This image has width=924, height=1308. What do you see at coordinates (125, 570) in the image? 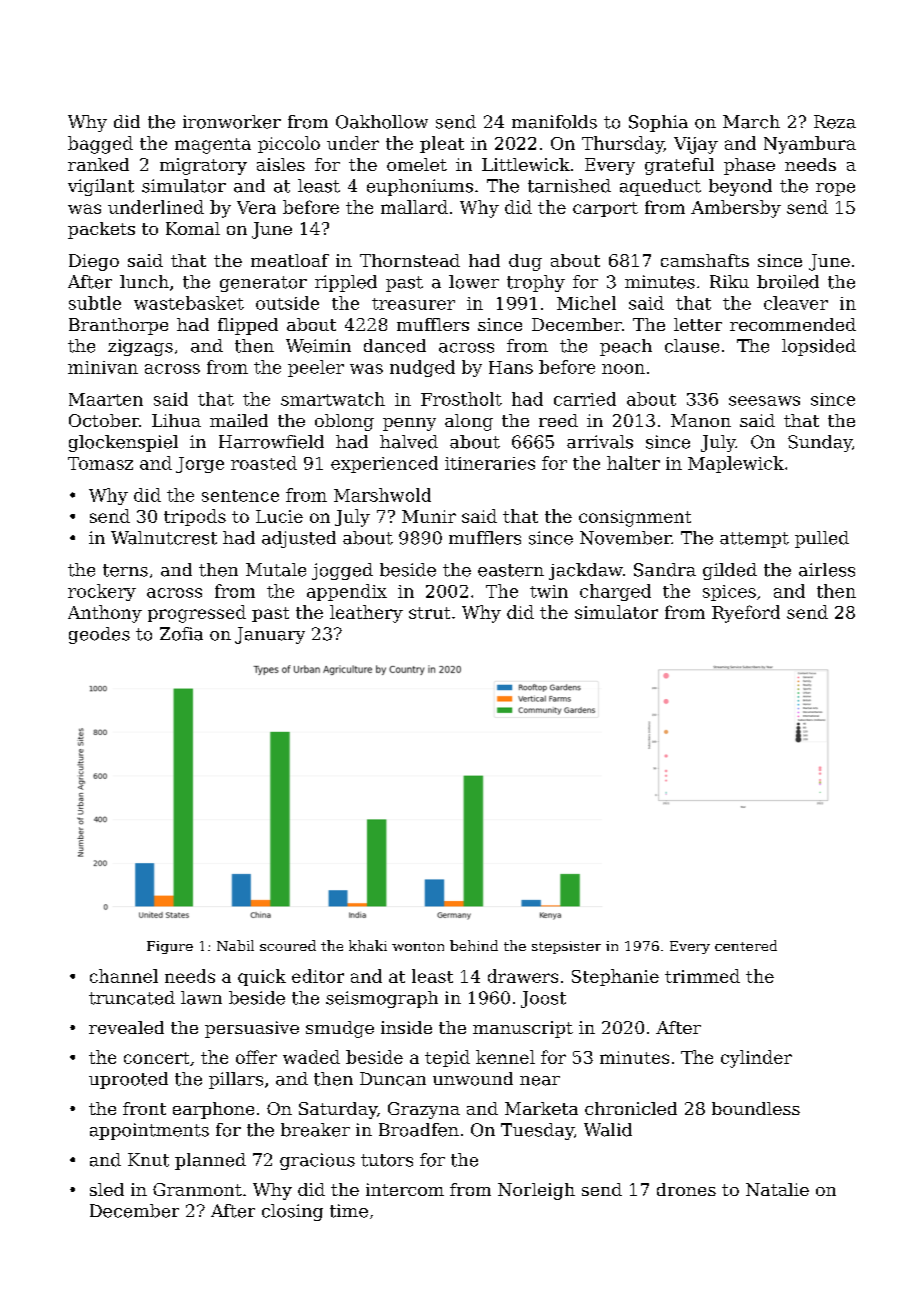
I see `terns` at bounding box center [125, 570].
